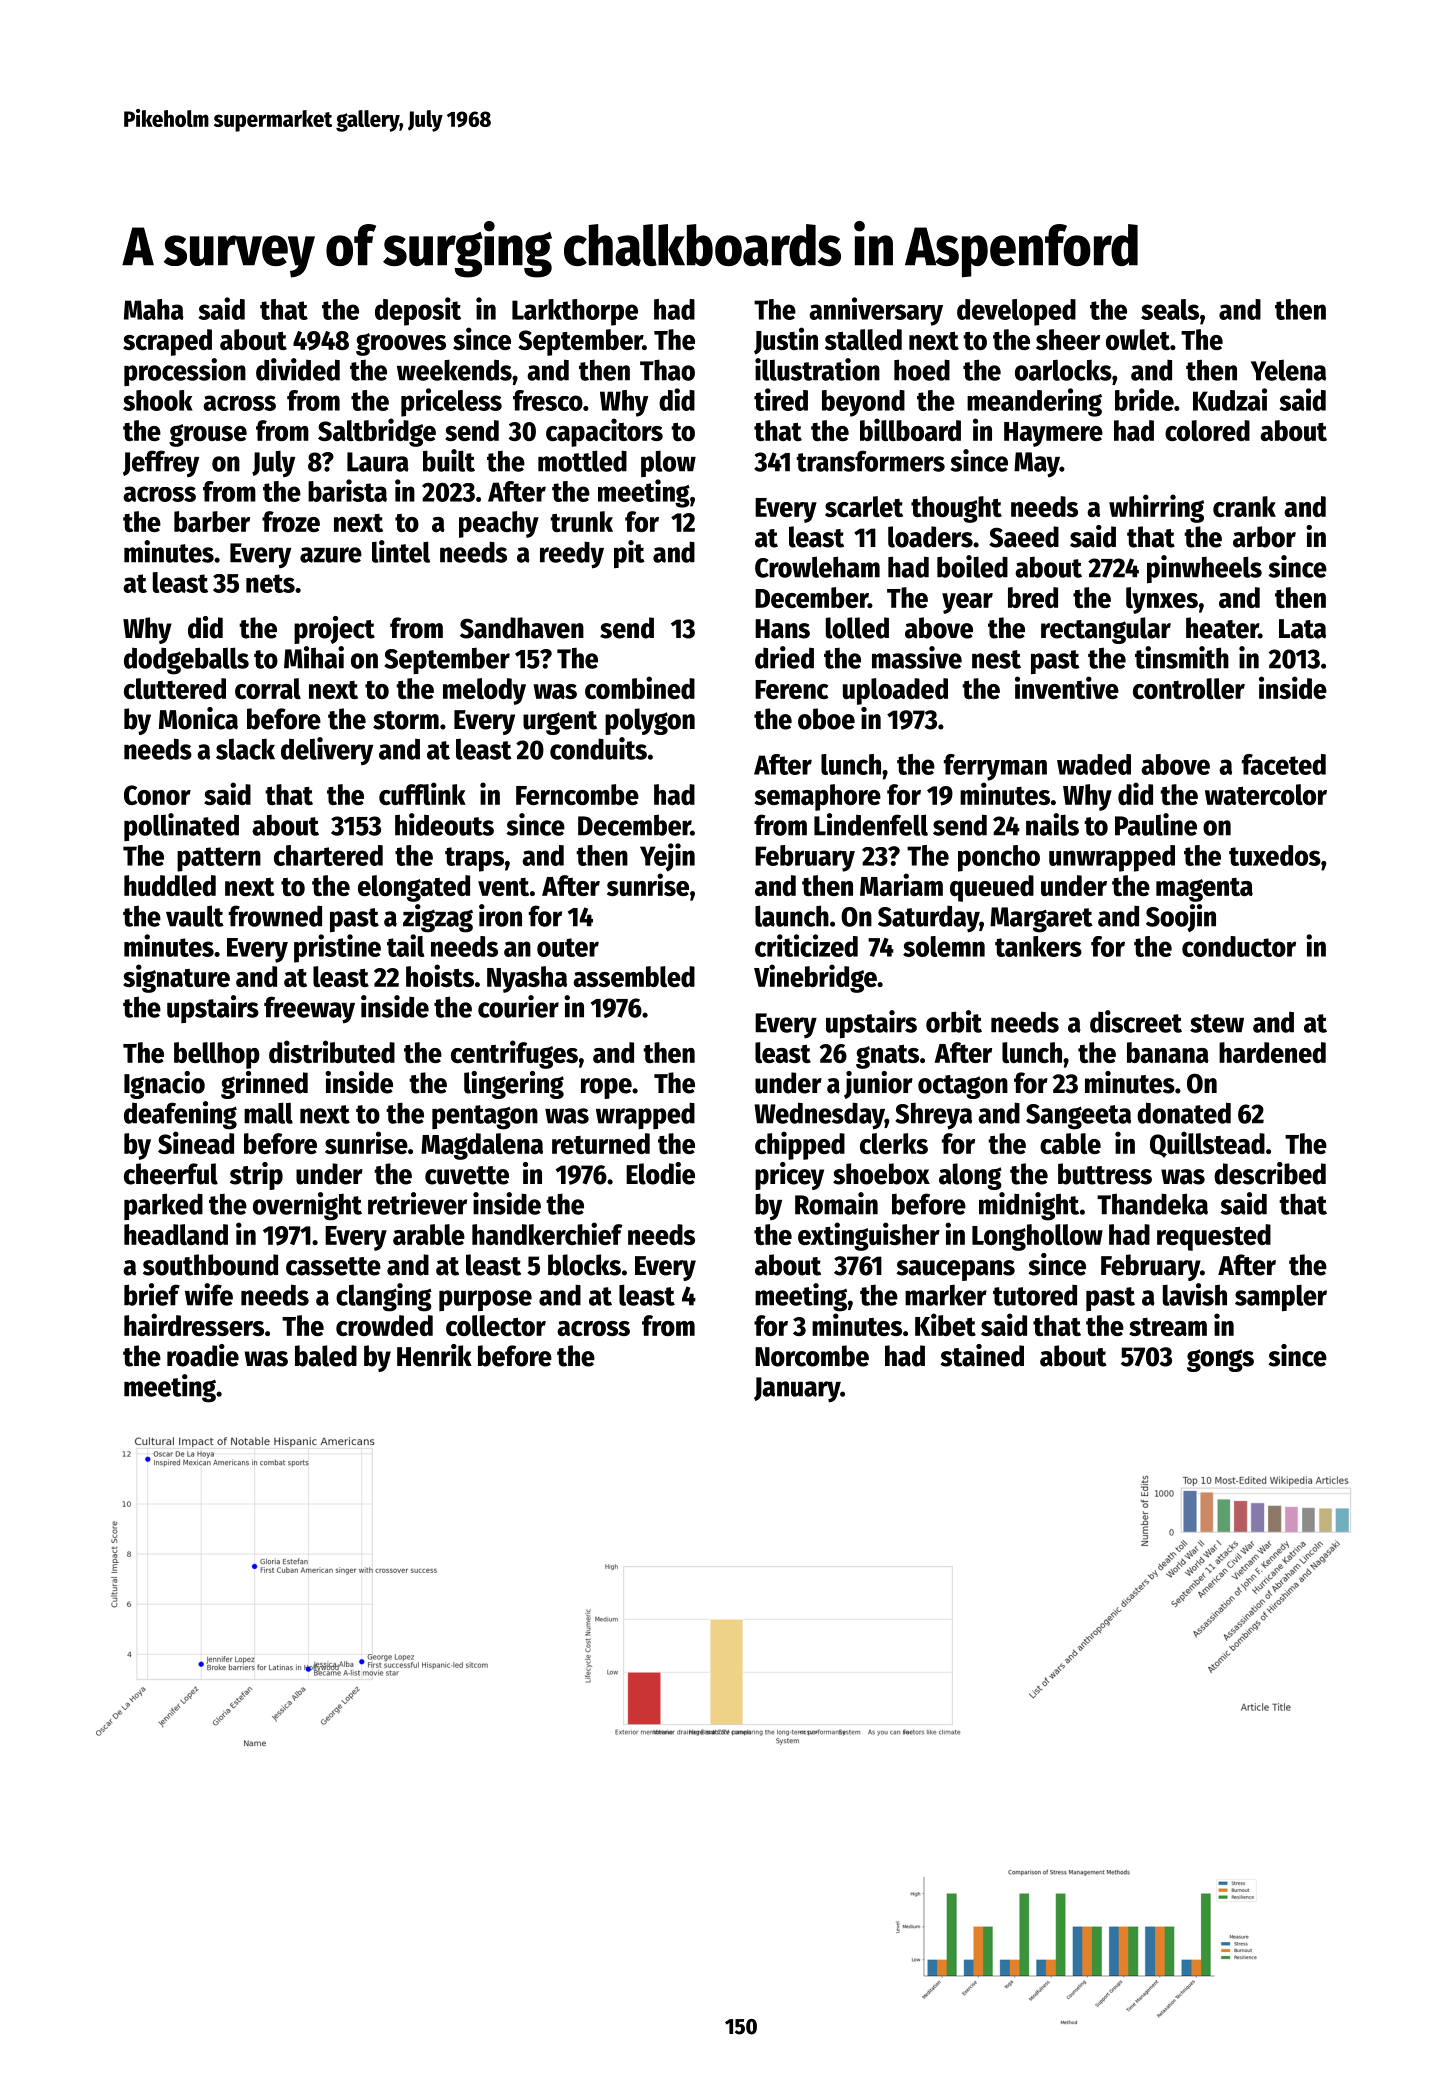 The width and height of the screenshot is (1450, 2100). Describe the element at coordinates (418, 311) in the screenshot. I see `deposit` at that location.
